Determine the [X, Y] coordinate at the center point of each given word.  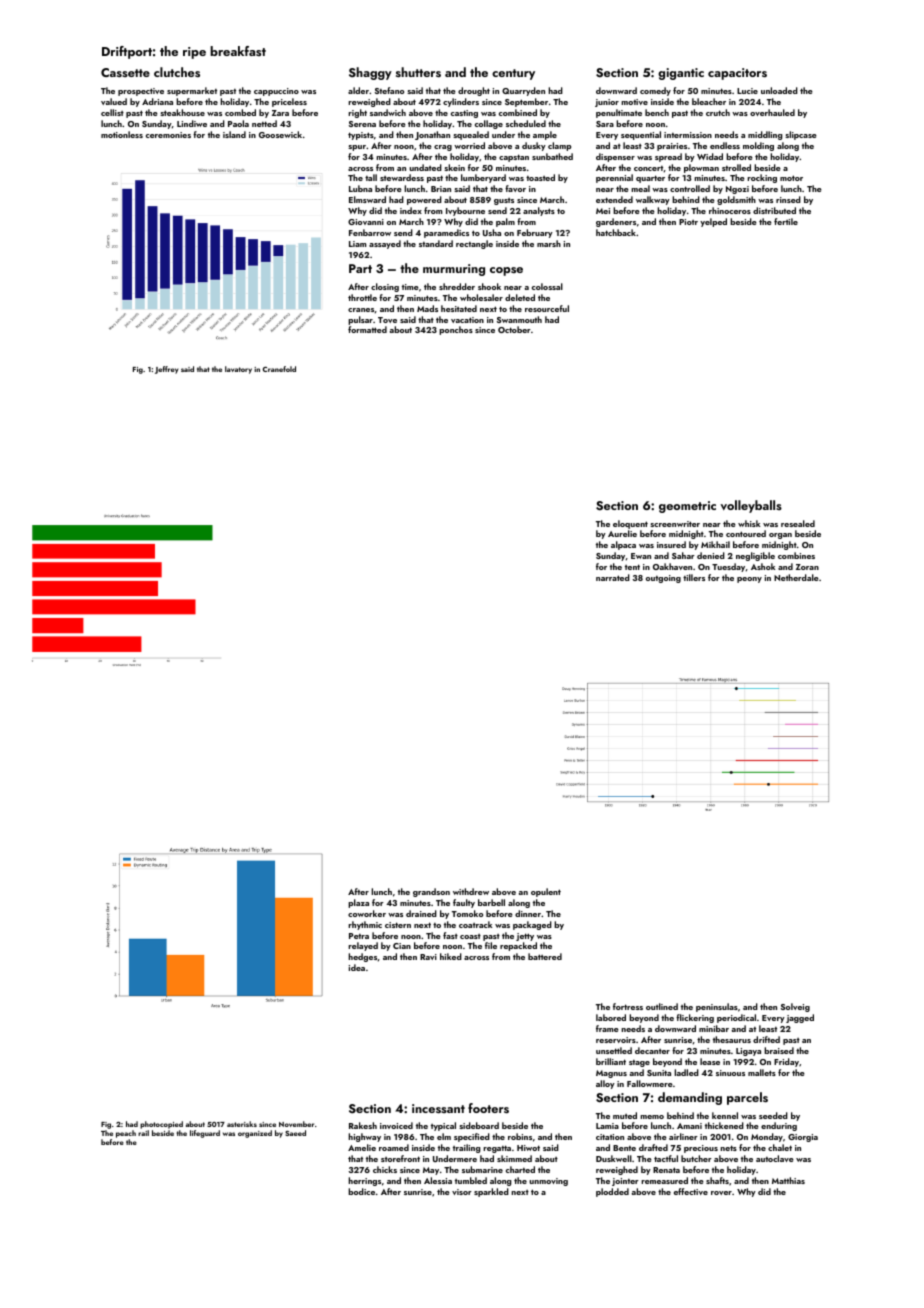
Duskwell [614, 1158]
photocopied [161, 1125]
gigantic [681, 74]
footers [488, 1108]
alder [358, 90]
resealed [798, 523]
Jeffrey [167, 370]
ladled [686, 1072]
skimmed [514, 1158]
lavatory [238, 370]
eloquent [630, 524]
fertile [786, 221]
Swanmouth [519, 319]
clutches [177, 72]
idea [357, 967]
